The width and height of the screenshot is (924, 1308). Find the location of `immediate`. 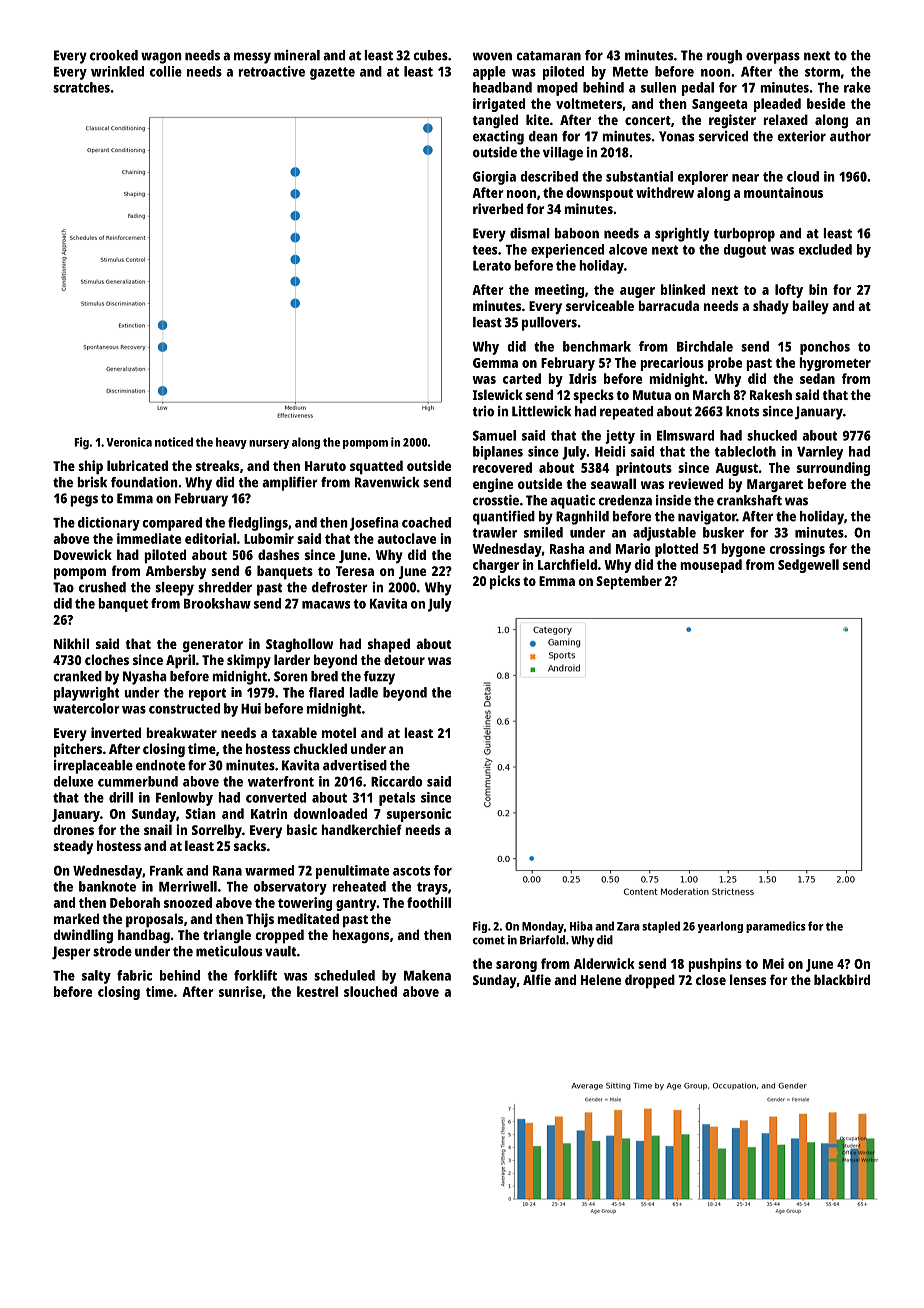

immediate is located at coordinates (149, 538).
